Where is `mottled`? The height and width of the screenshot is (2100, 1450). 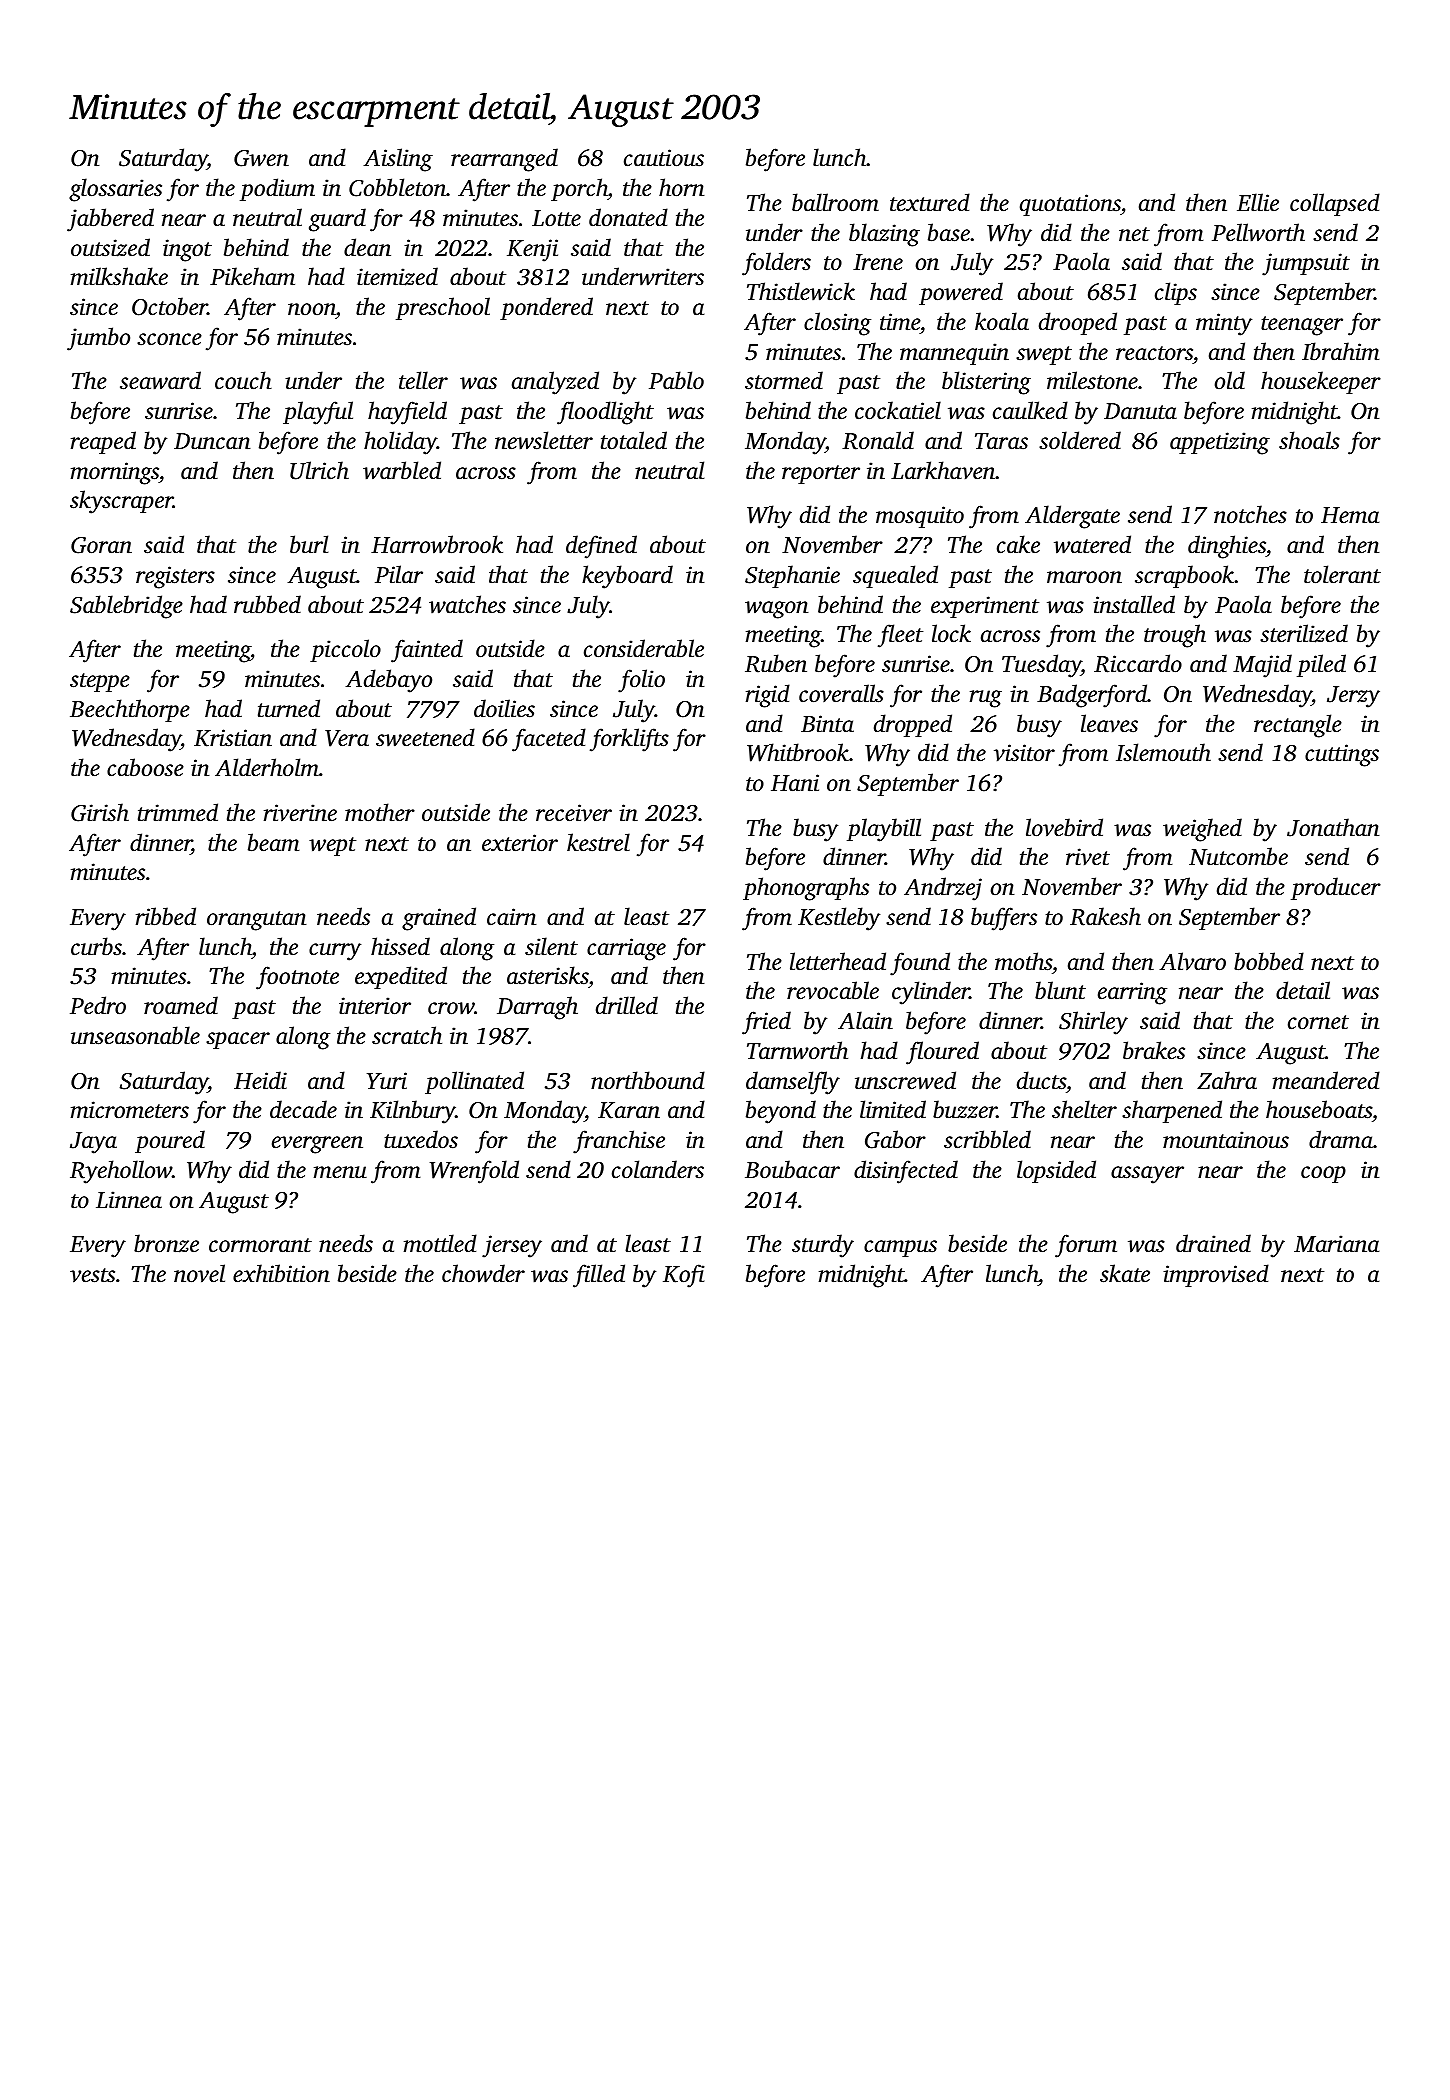 mottled is located at coordinates (440, 1243).
